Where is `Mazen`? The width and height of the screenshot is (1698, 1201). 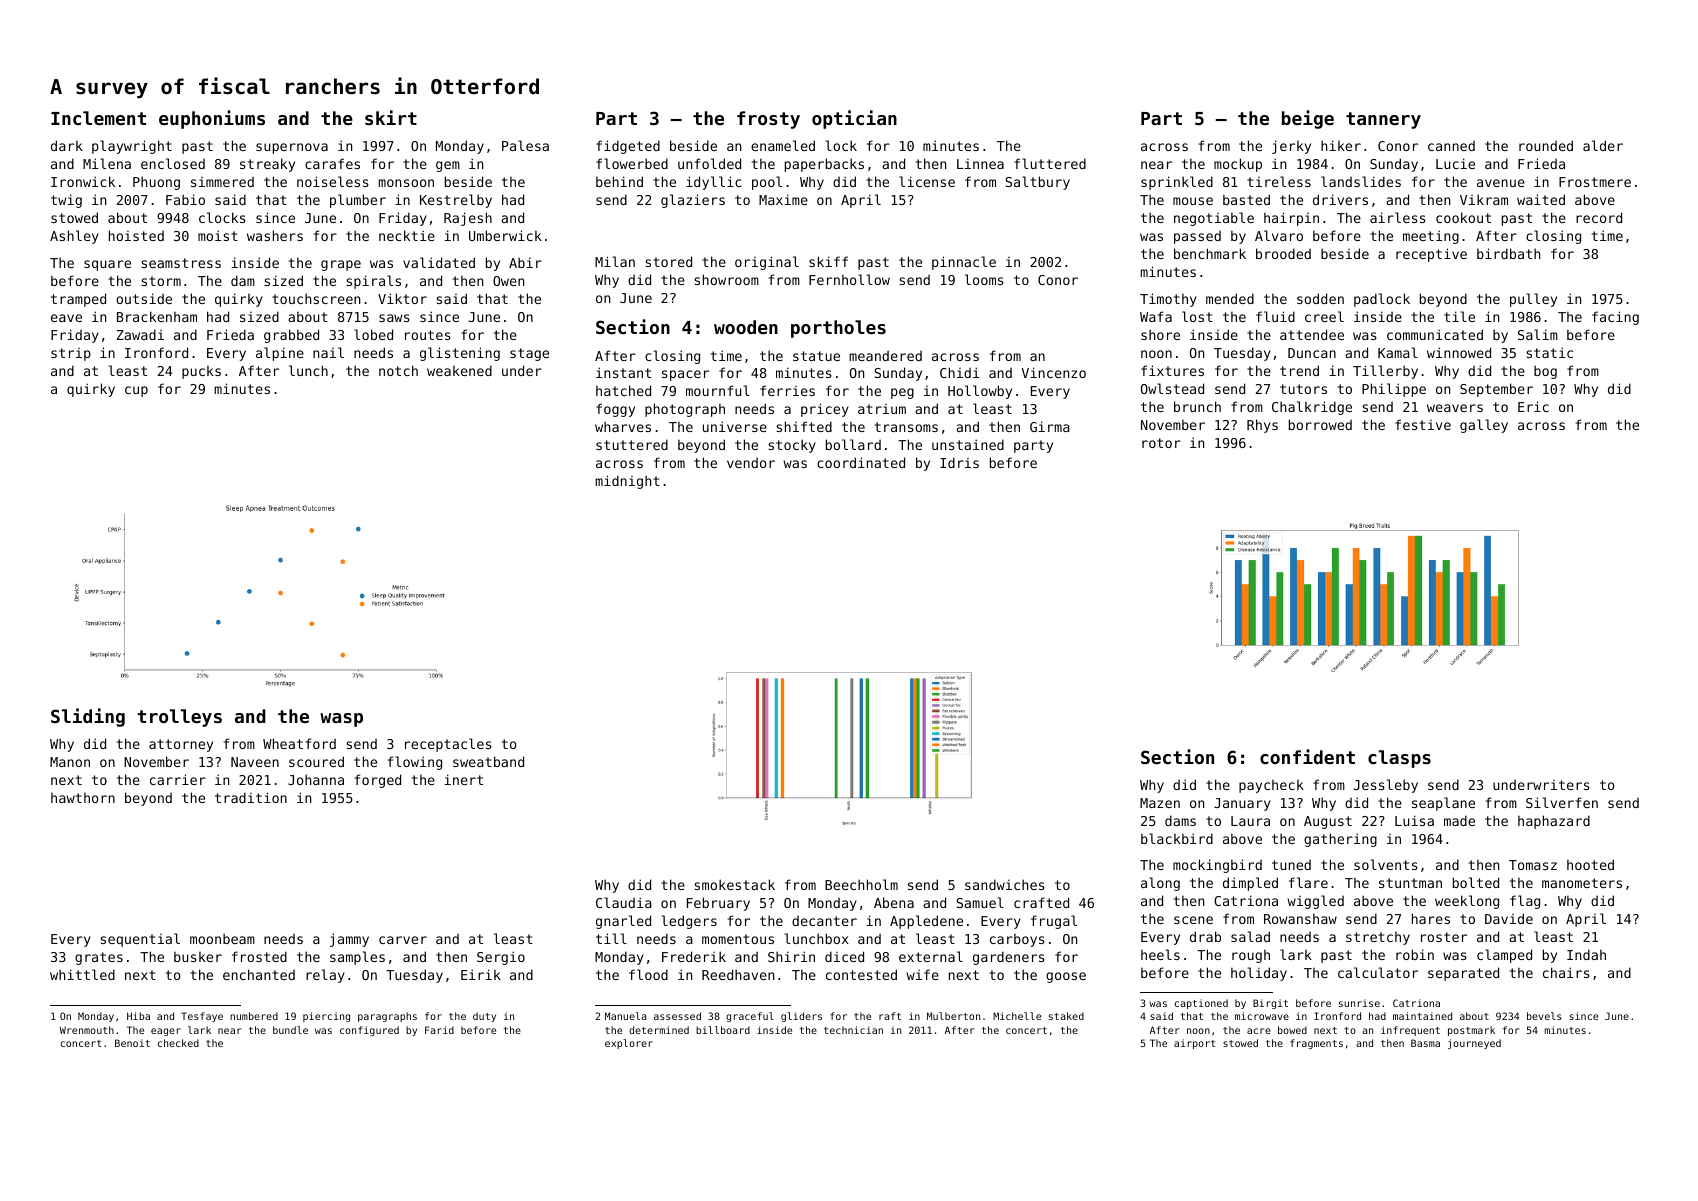 Mazen is located at coordinates (1160, 803).
